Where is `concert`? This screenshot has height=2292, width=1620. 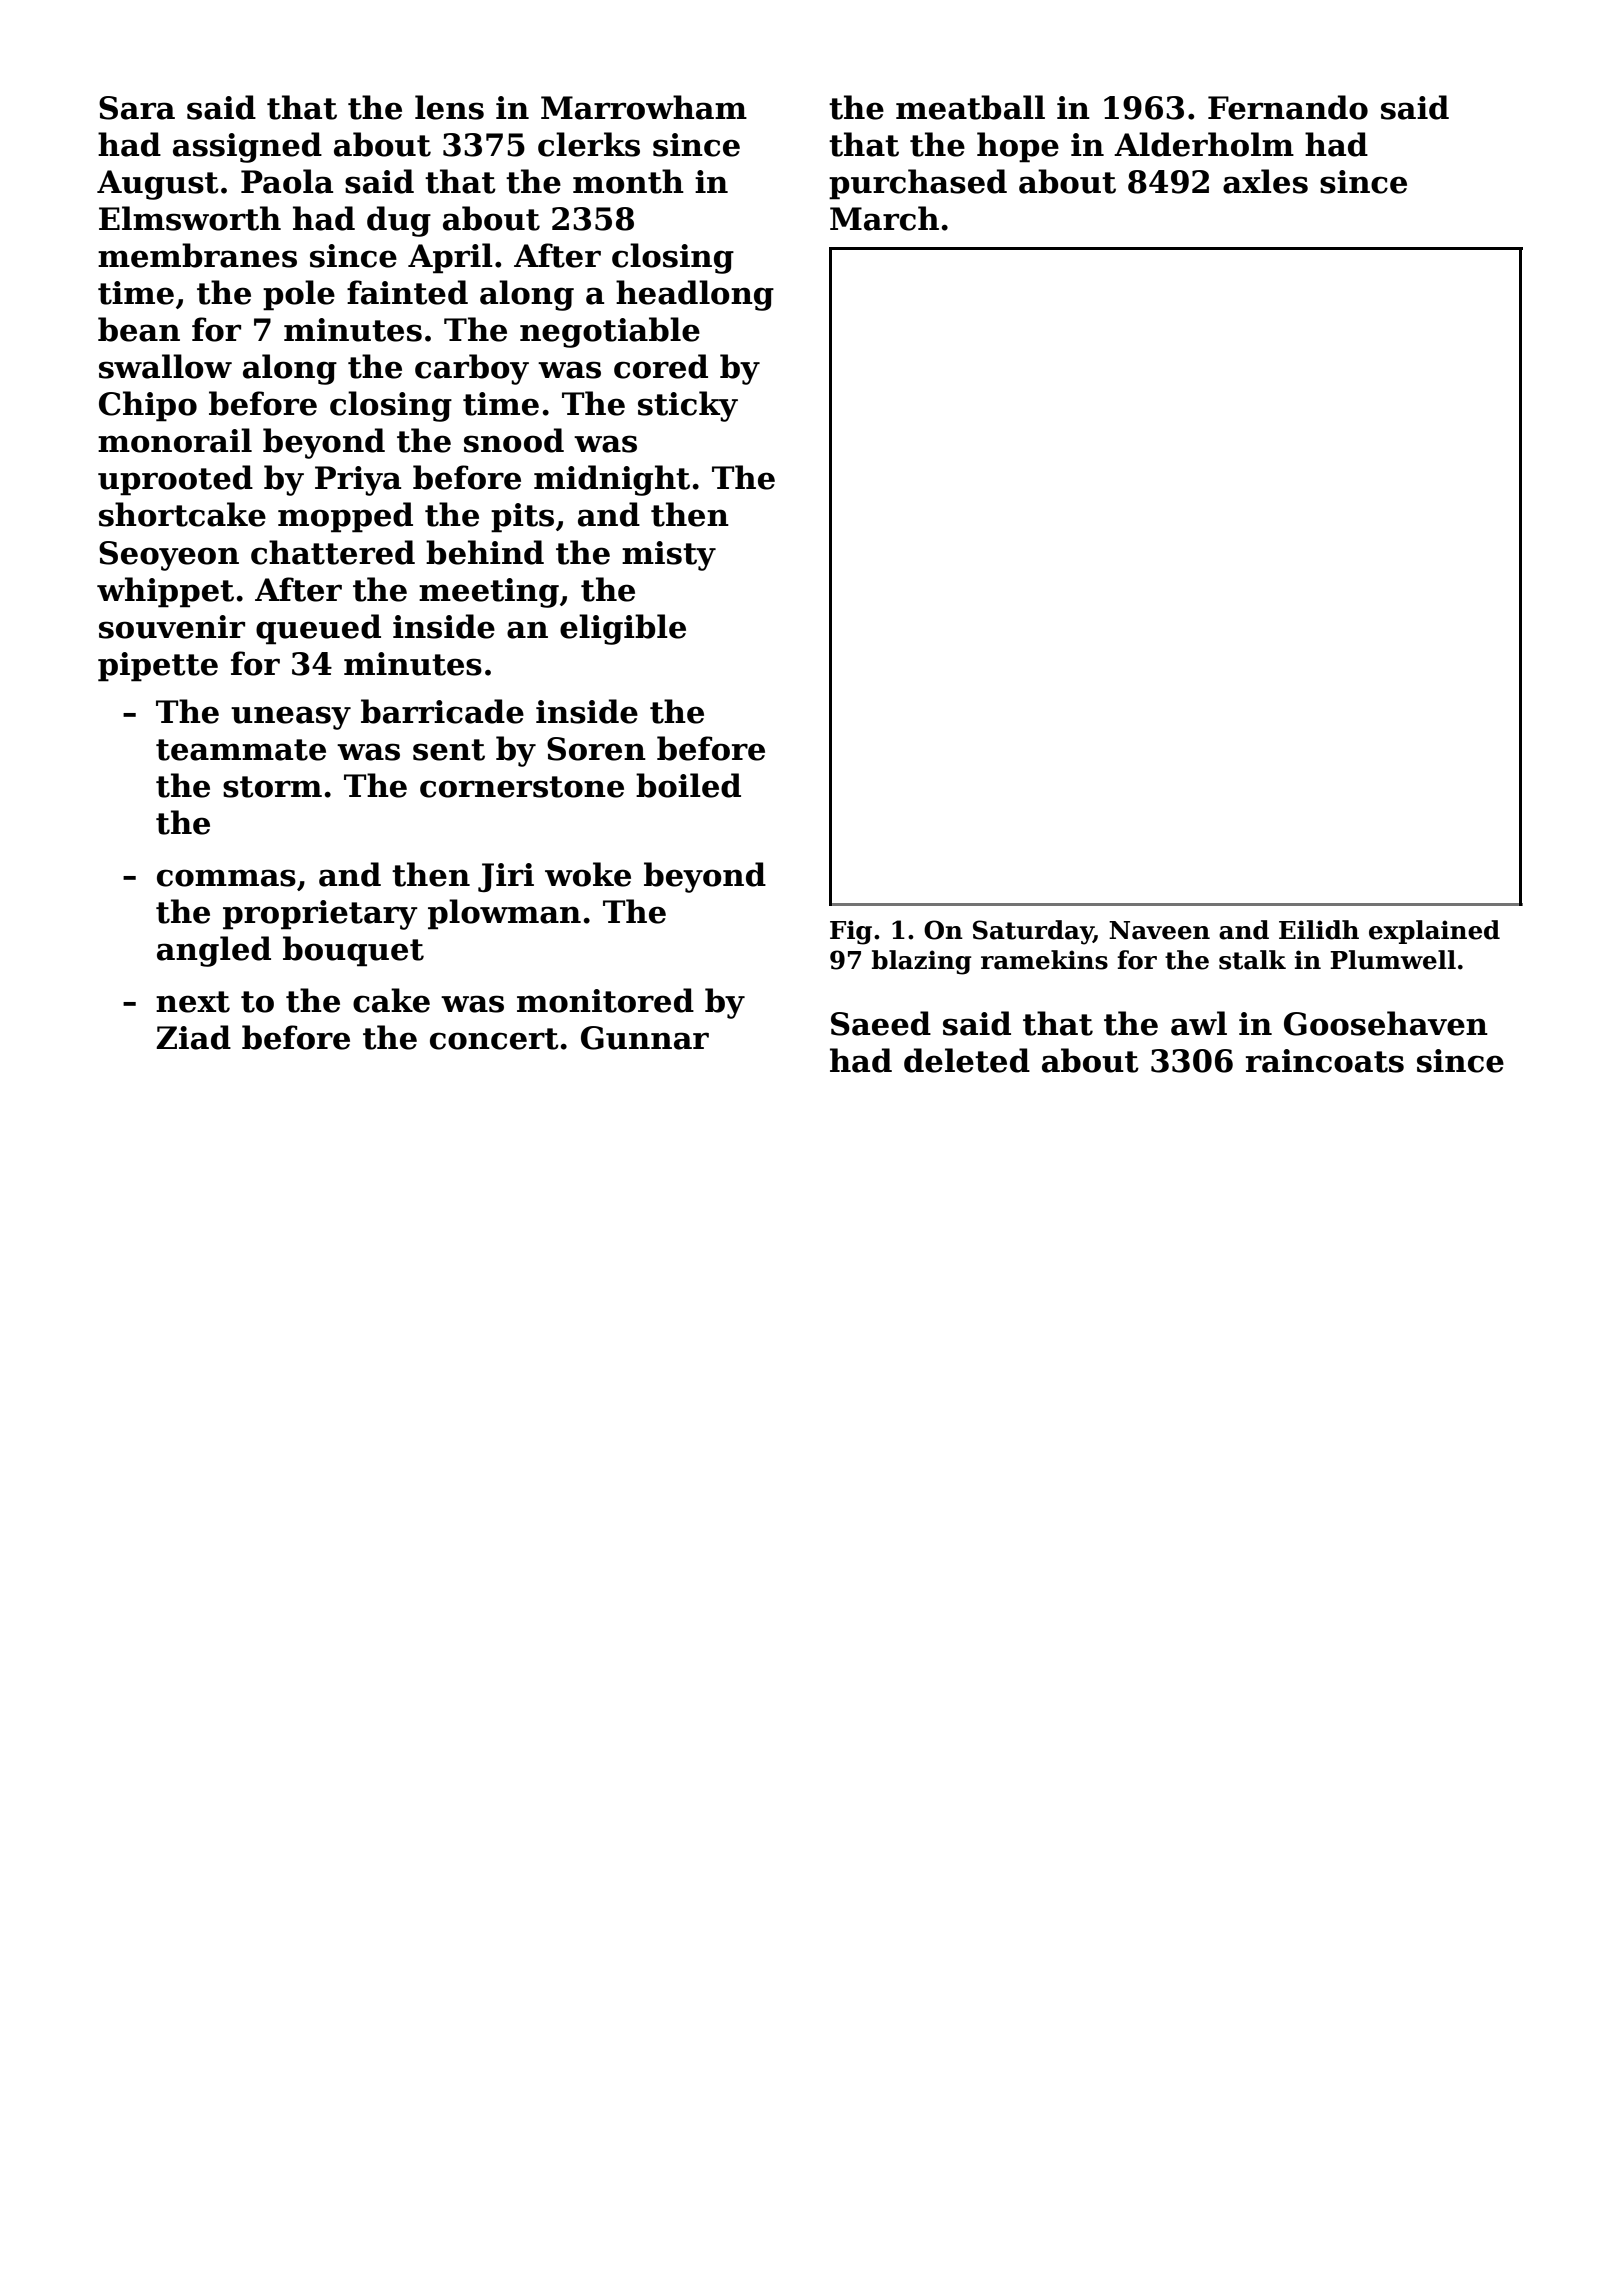 concert is located at coordinates (494, 1039).
